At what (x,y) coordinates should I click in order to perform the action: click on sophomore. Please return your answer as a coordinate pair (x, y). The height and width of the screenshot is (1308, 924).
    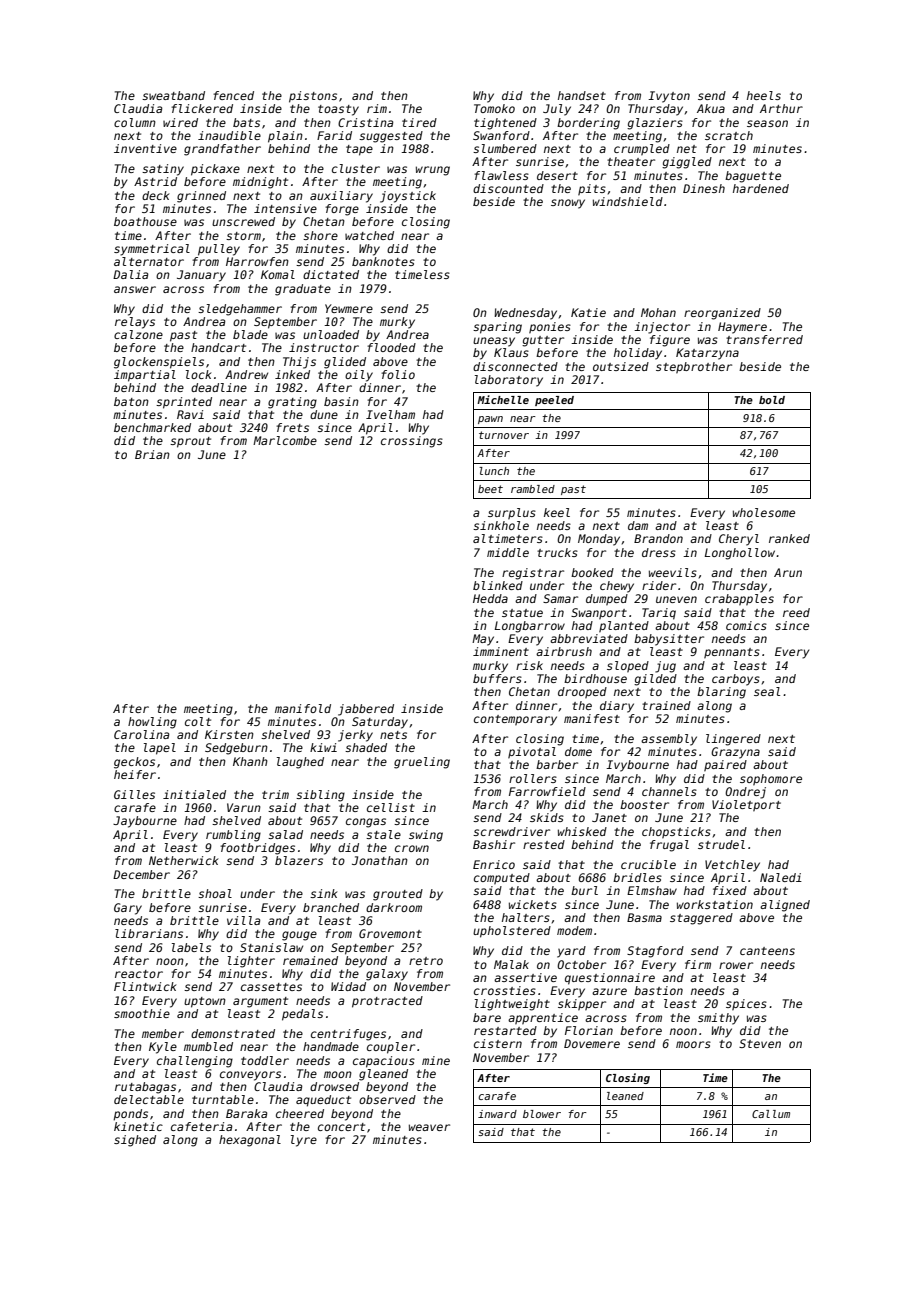
    Looking at the image, I should click on (771, 780).
